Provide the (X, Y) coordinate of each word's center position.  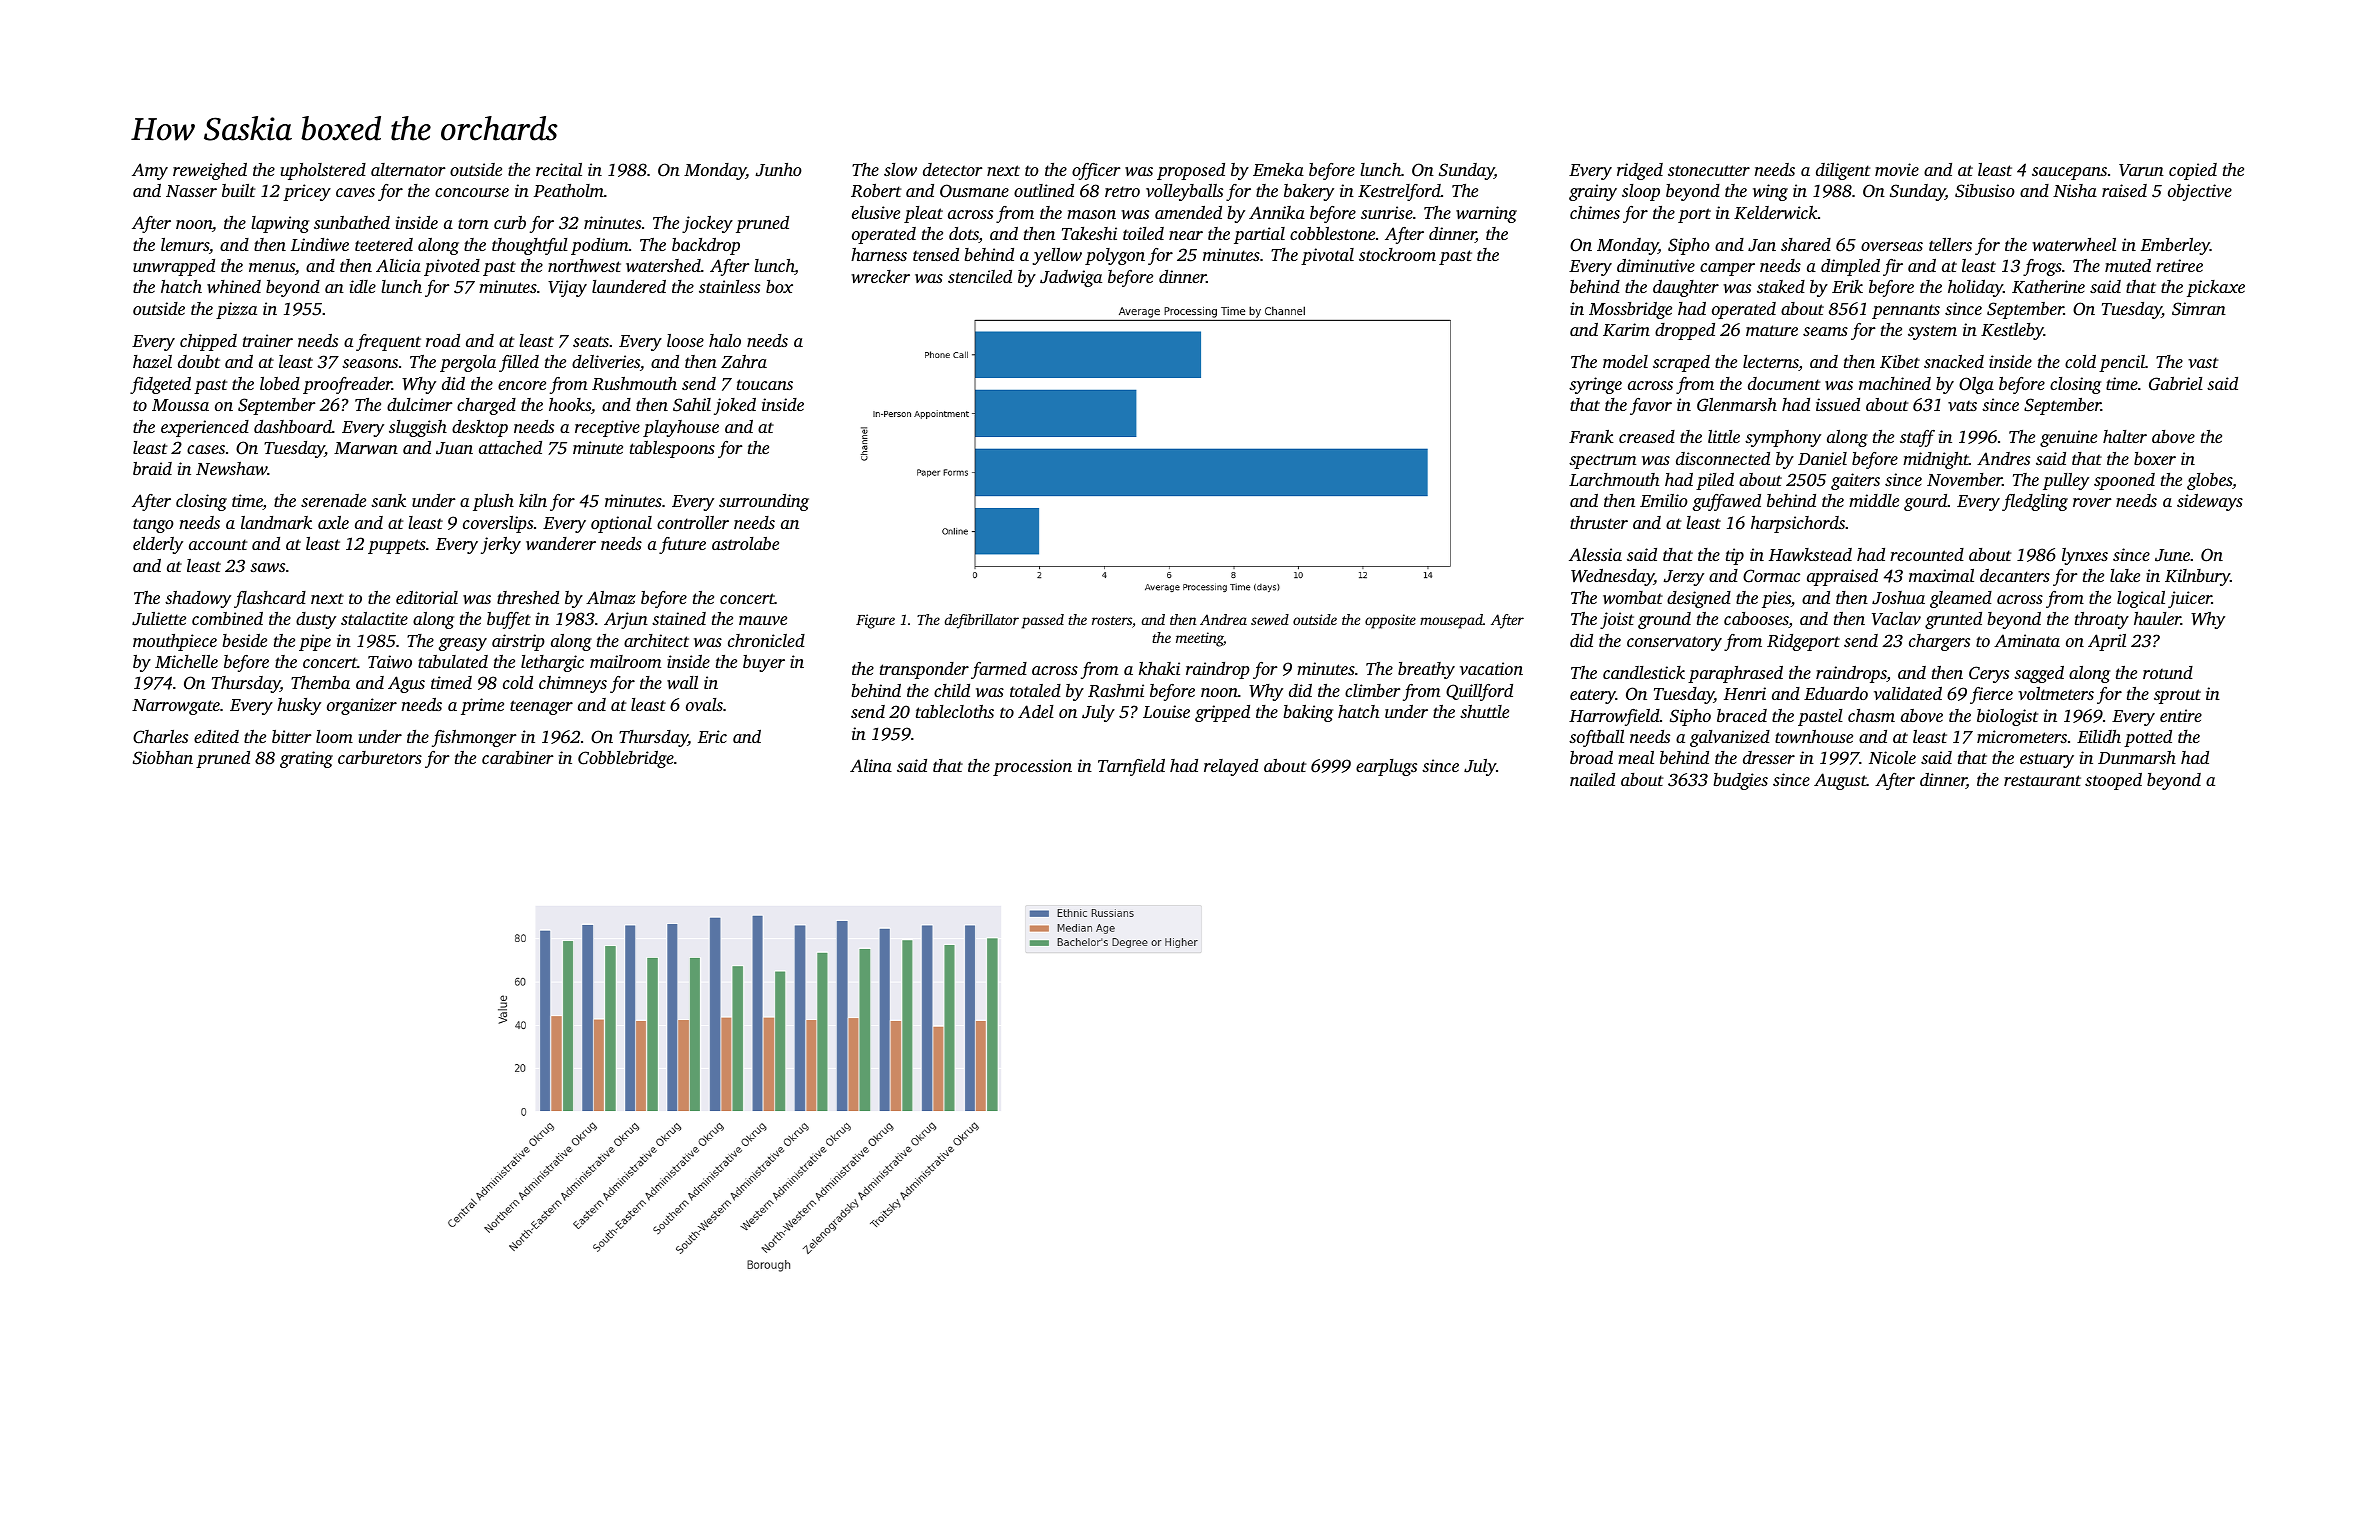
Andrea (1223, 619)
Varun (2141, 170)
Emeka (1278, 169)
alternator (408, 169)
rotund (2168, 672)
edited (216, 736)
